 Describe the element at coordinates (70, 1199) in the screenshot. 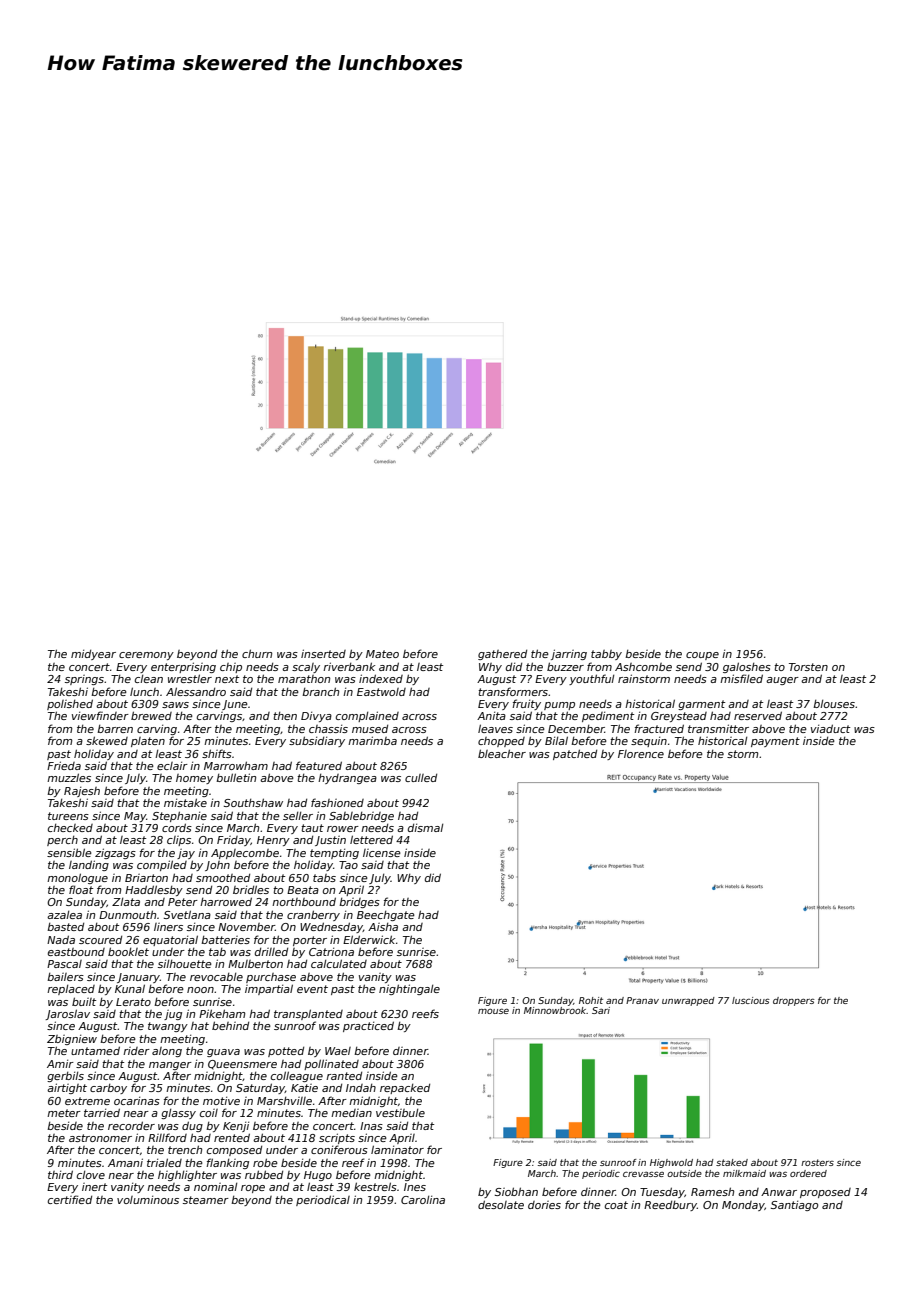

I see `certified` at that location.
